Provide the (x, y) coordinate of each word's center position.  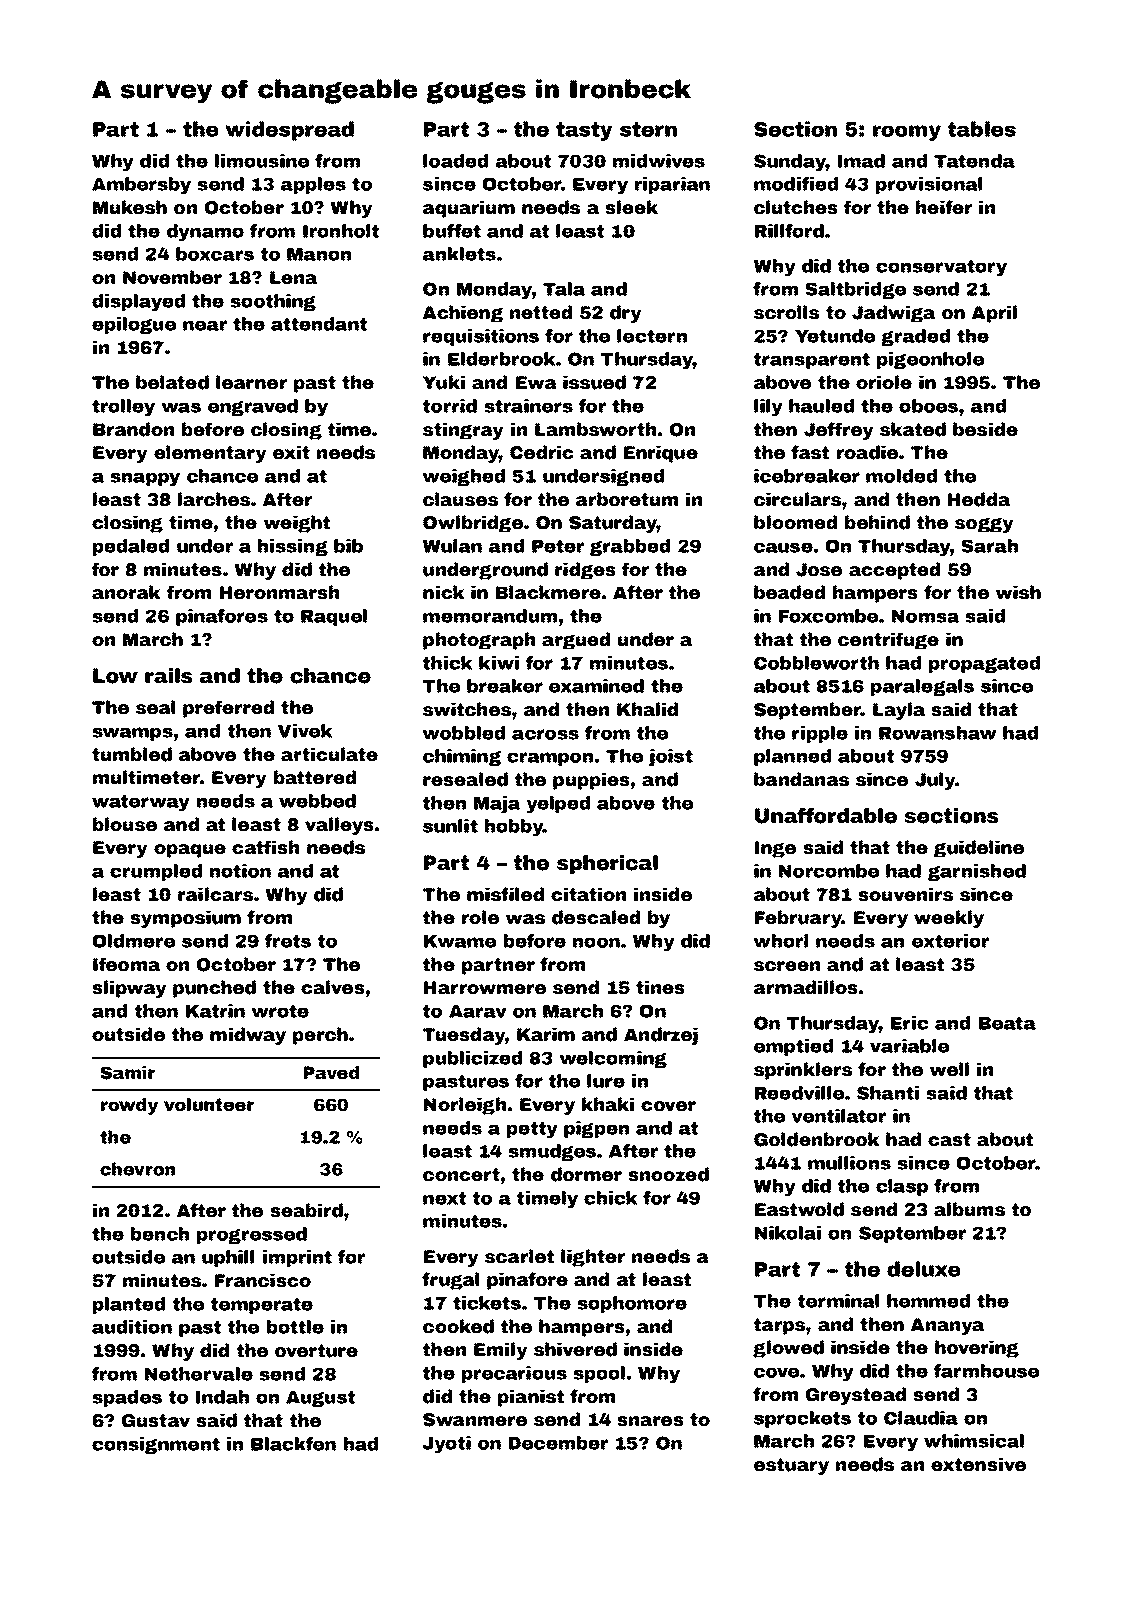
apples (313, 185)
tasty (584, 131)
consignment (156, 1445)
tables (982, 129)
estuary (791, 1466)
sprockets (802, 1419)
